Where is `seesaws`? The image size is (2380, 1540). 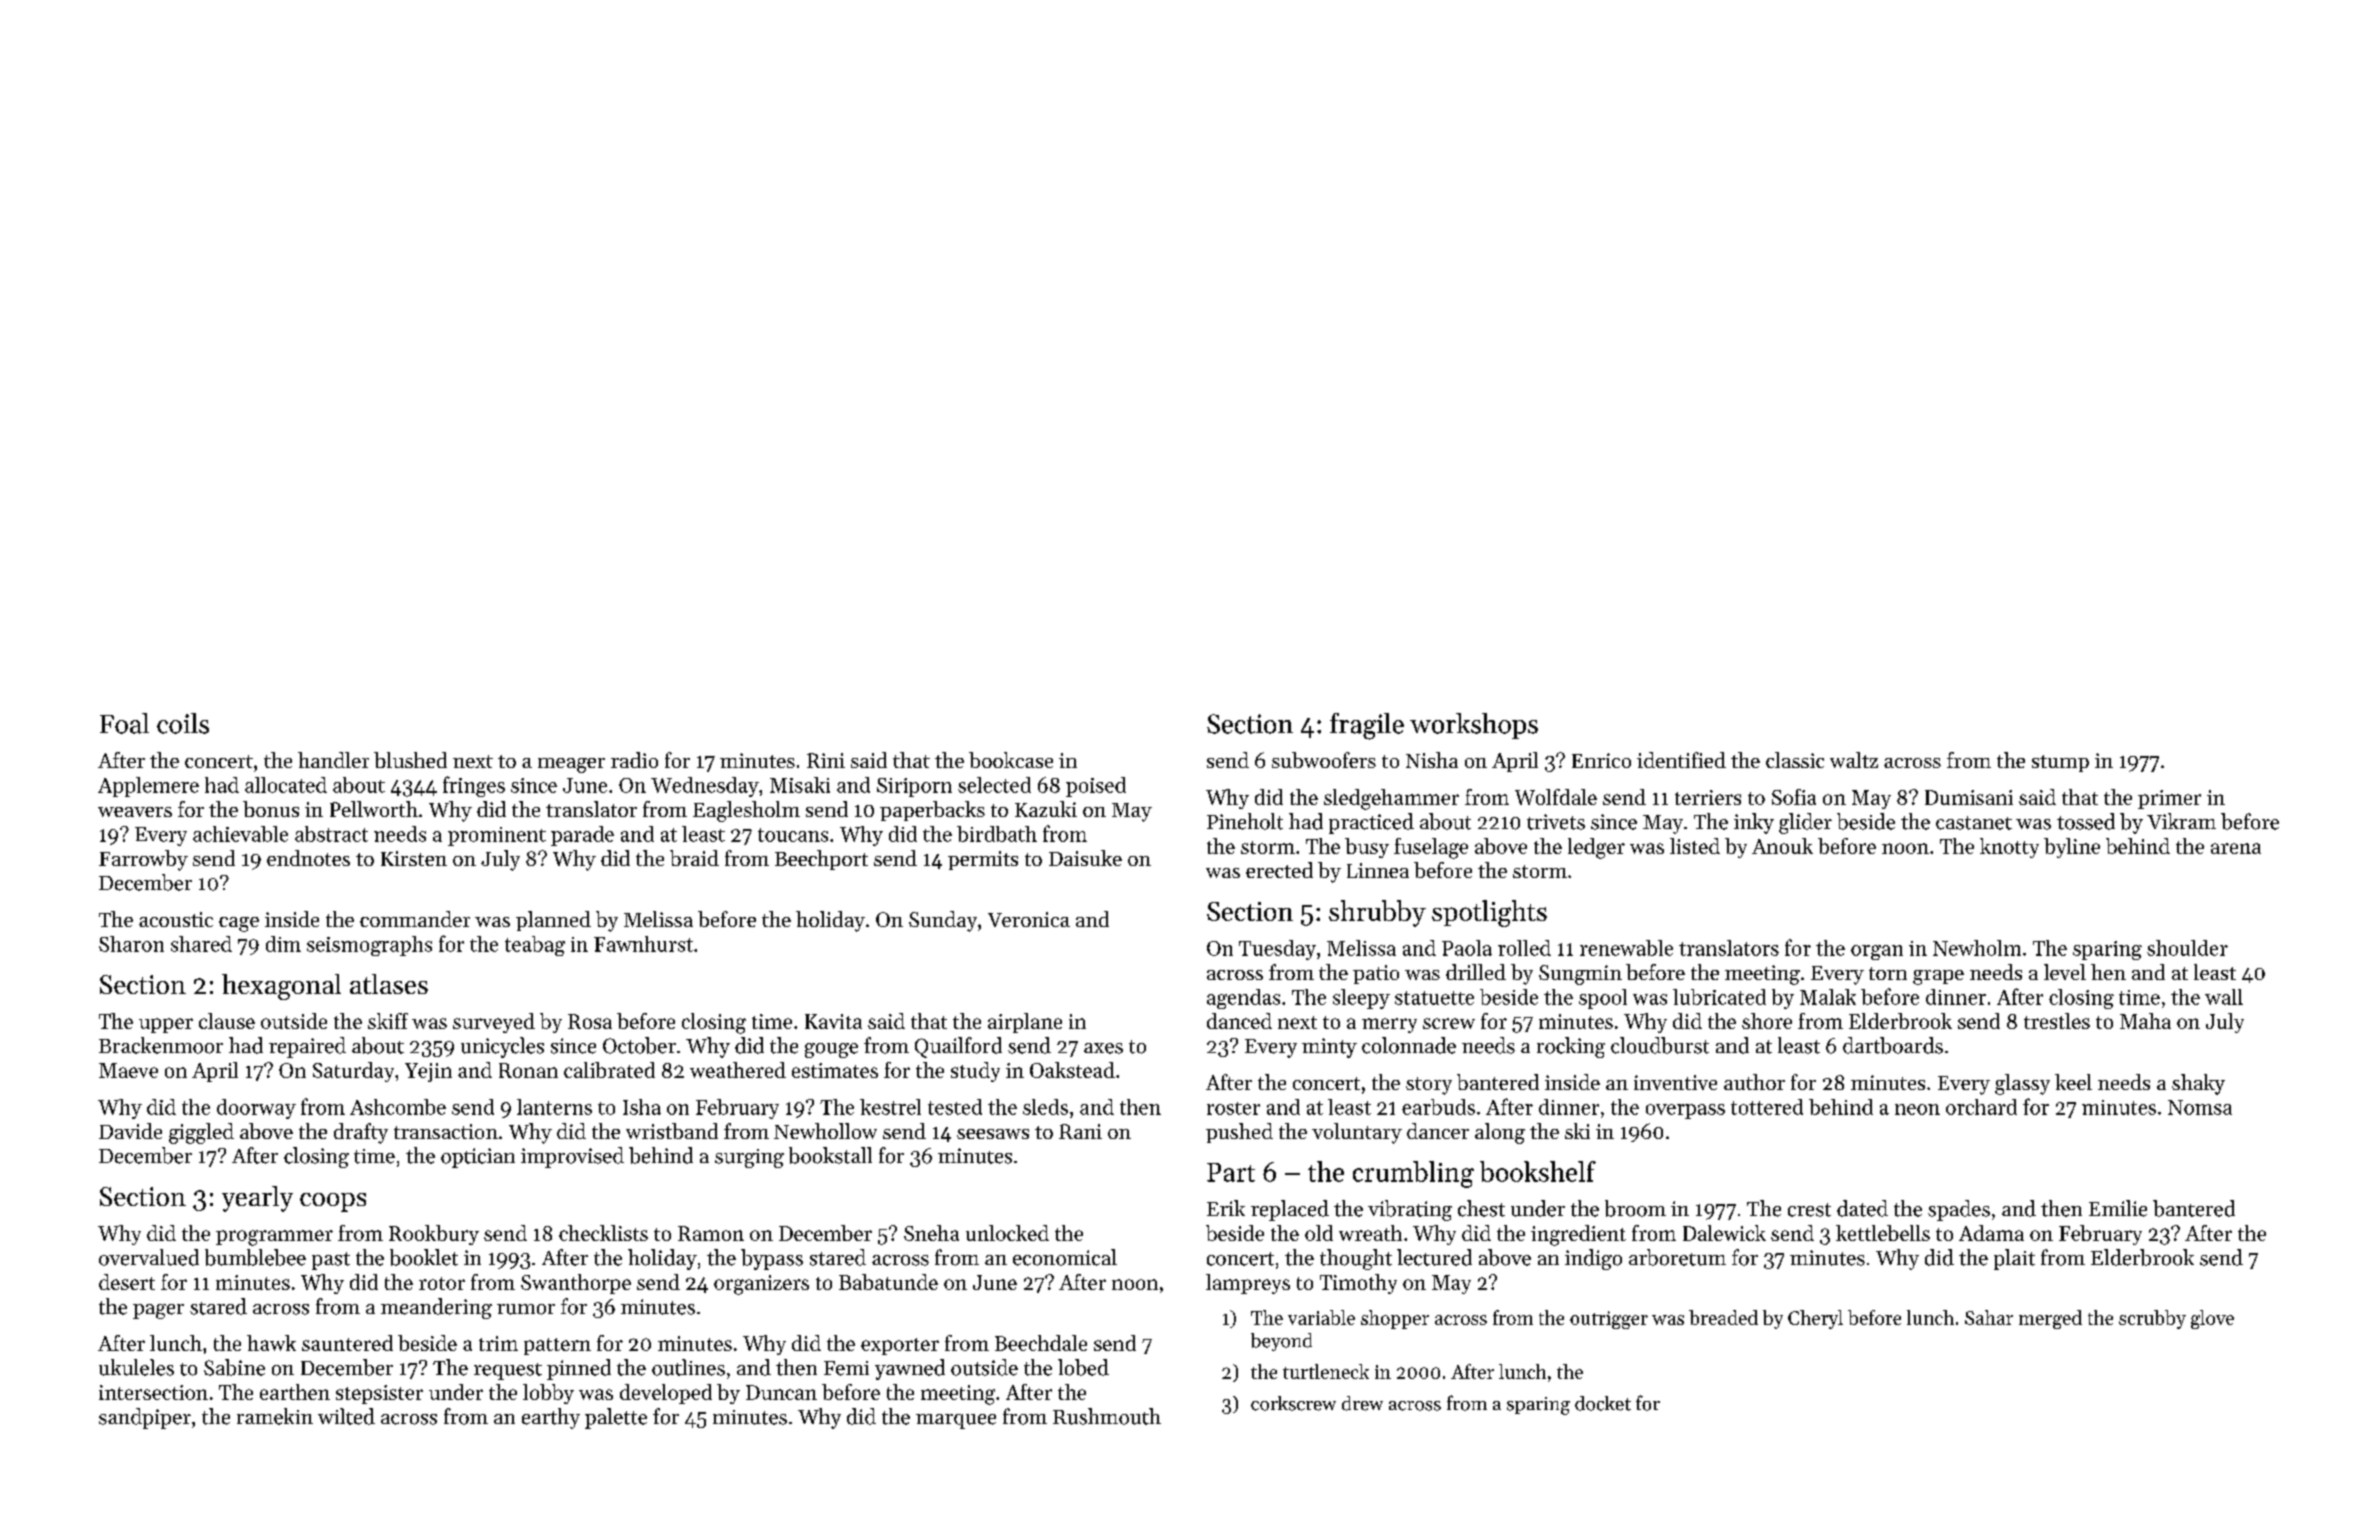
seesaws is located at coordinates (993, 1134).
